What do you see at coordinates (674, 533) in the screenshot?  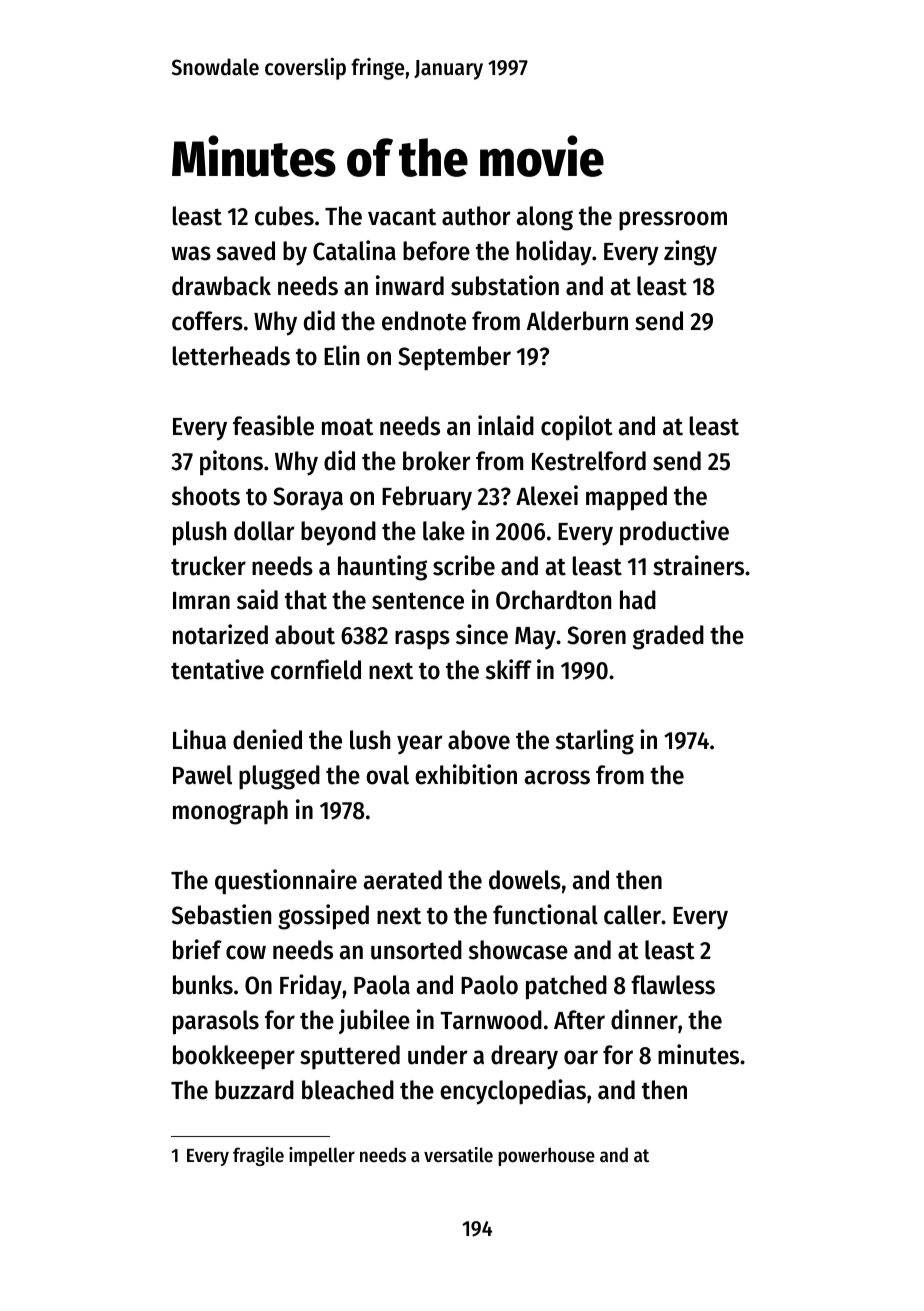 I see `productive` at bounding box center [674, 533].
